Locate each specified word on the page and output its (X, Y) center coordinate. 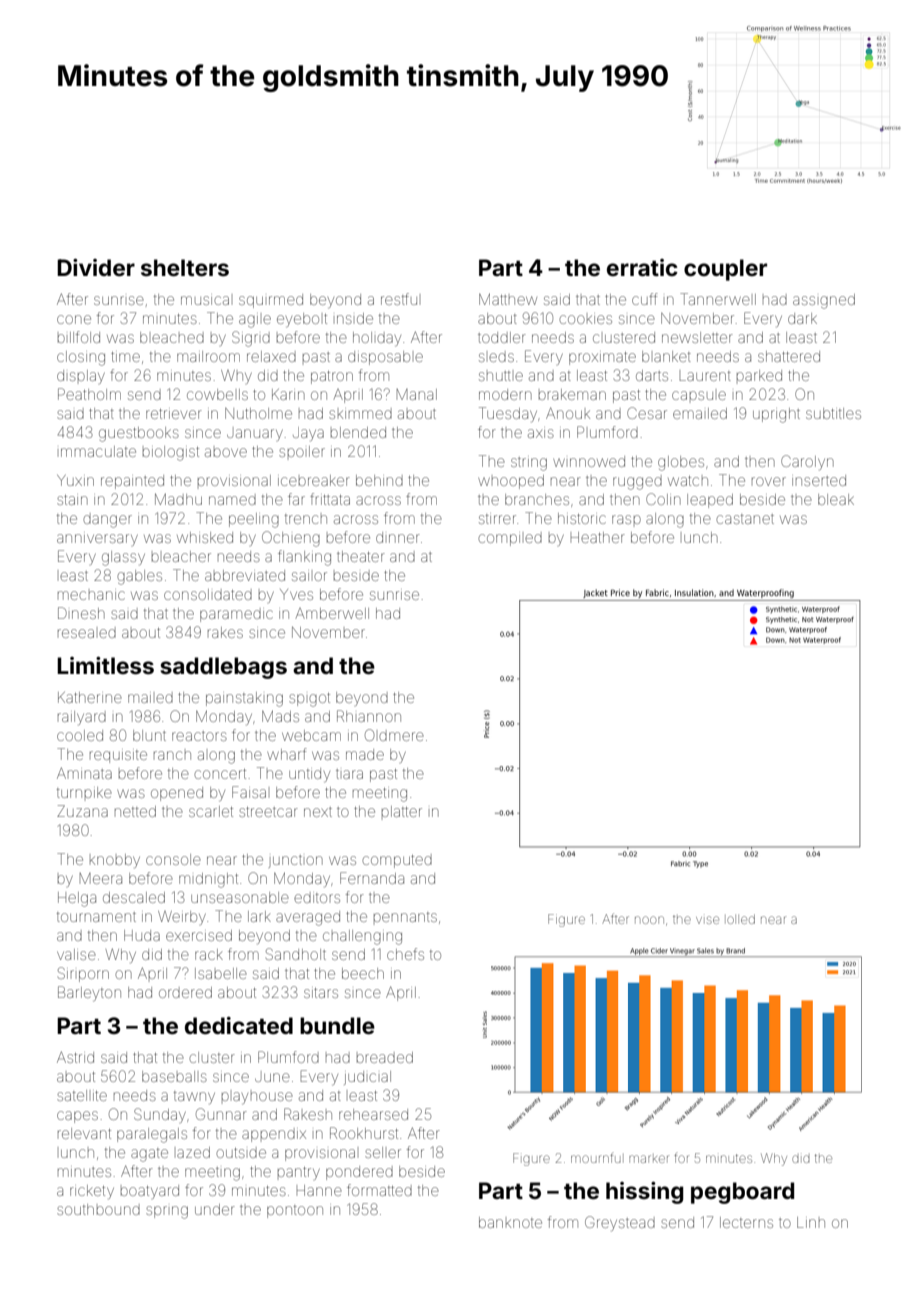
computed (397, 861)
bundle (337, 1025)
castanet (745, 519)
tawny (194, 1097)
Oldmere (394, 735)
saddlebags (223, 668)
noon (649, 920)
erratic (642, 267)
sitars (321, 993)
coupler (725, 270)
